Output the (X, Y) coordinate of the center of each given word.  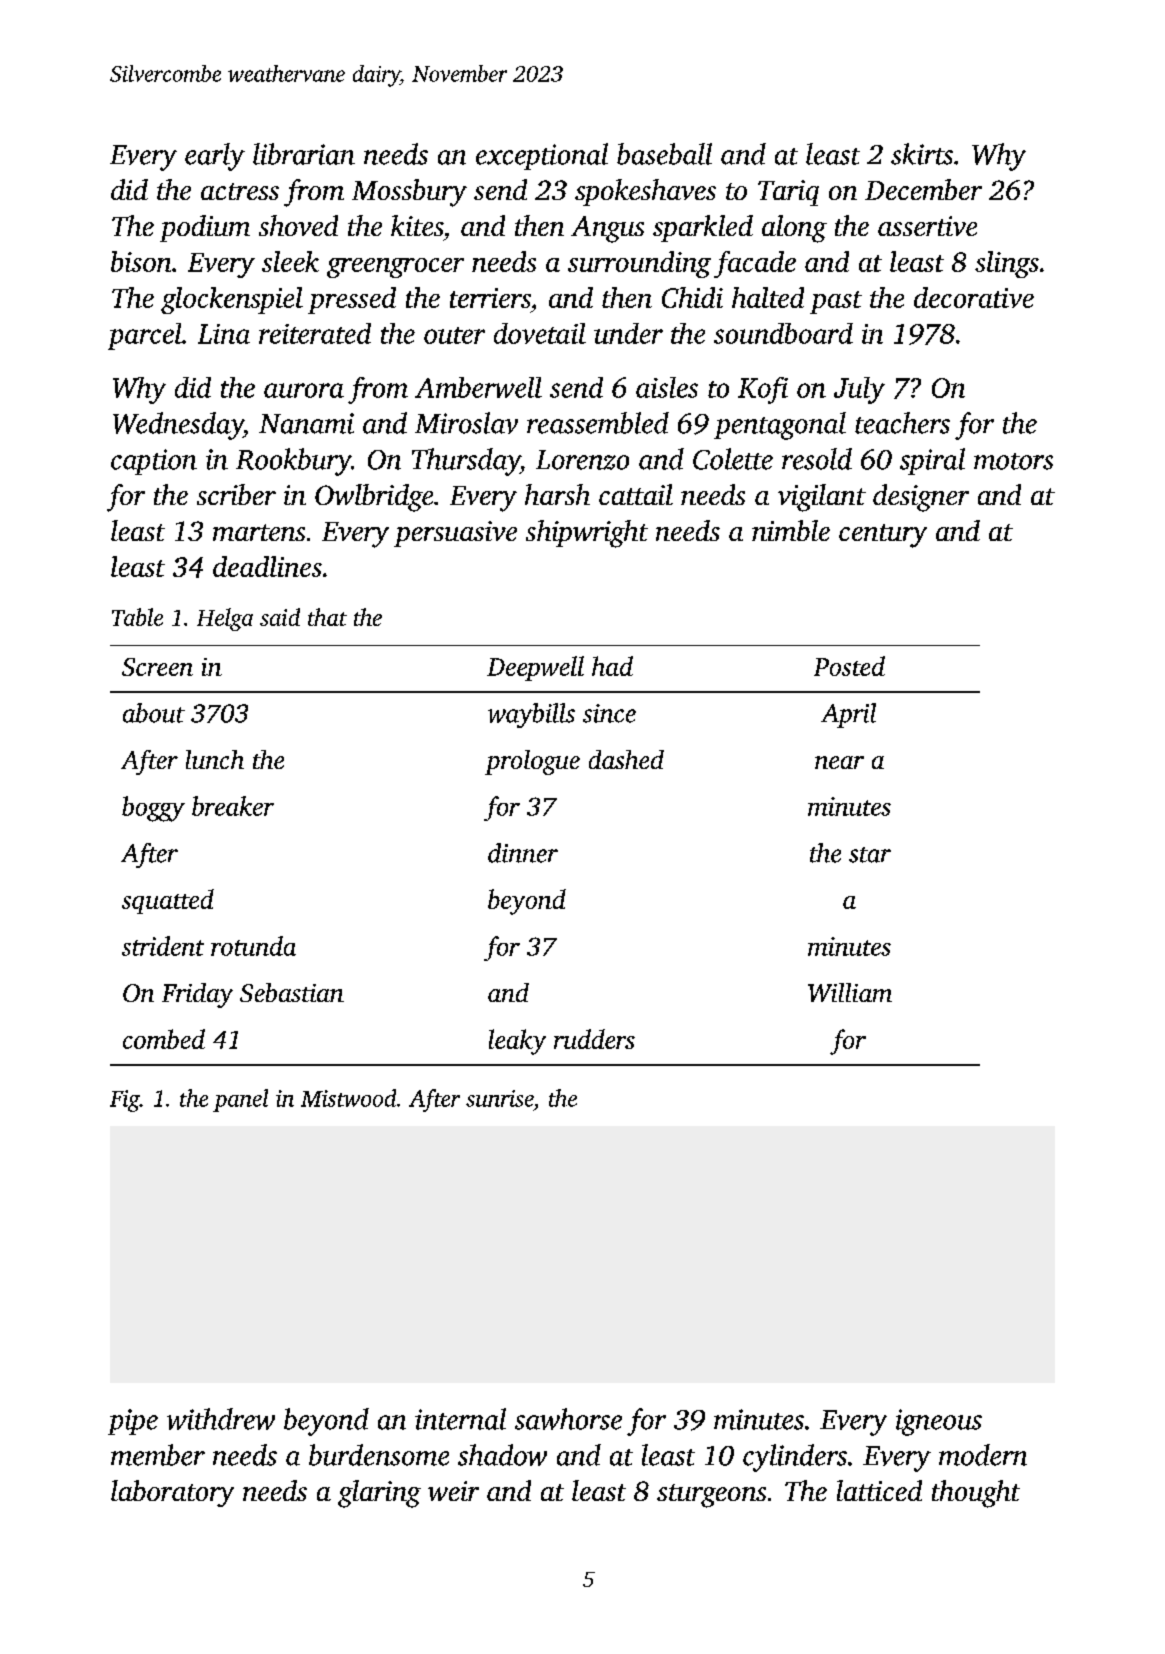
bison (141, 261)
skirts (922, 154)
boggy (153, 809)
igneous (939, 1422)
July (859, 390)
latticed (879, 1490)
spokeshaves (645, 192)
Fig (125, 1101)
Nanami (306, 423)
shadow (502, 1455)
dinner (523, 853)
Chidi (692, 297)
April (848, 715)
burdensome (379, 1455)
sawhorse (568, 1419)
